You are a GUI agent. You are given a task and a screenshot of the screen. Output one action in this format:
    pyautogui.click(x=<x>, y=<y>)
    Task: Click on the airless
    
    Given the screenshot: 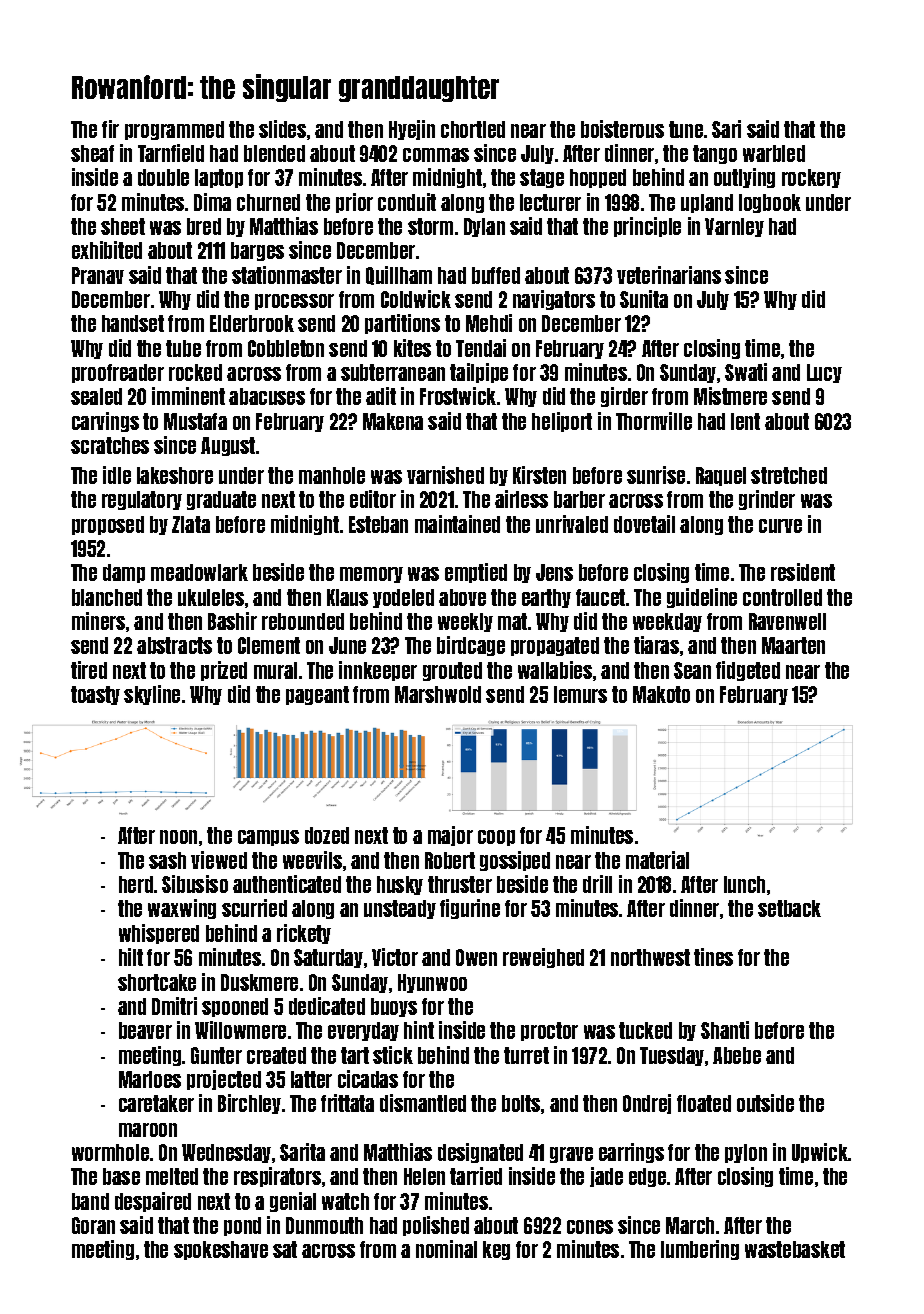 What is the action you would take?
    pyautogui.click(x=521, y=499)
